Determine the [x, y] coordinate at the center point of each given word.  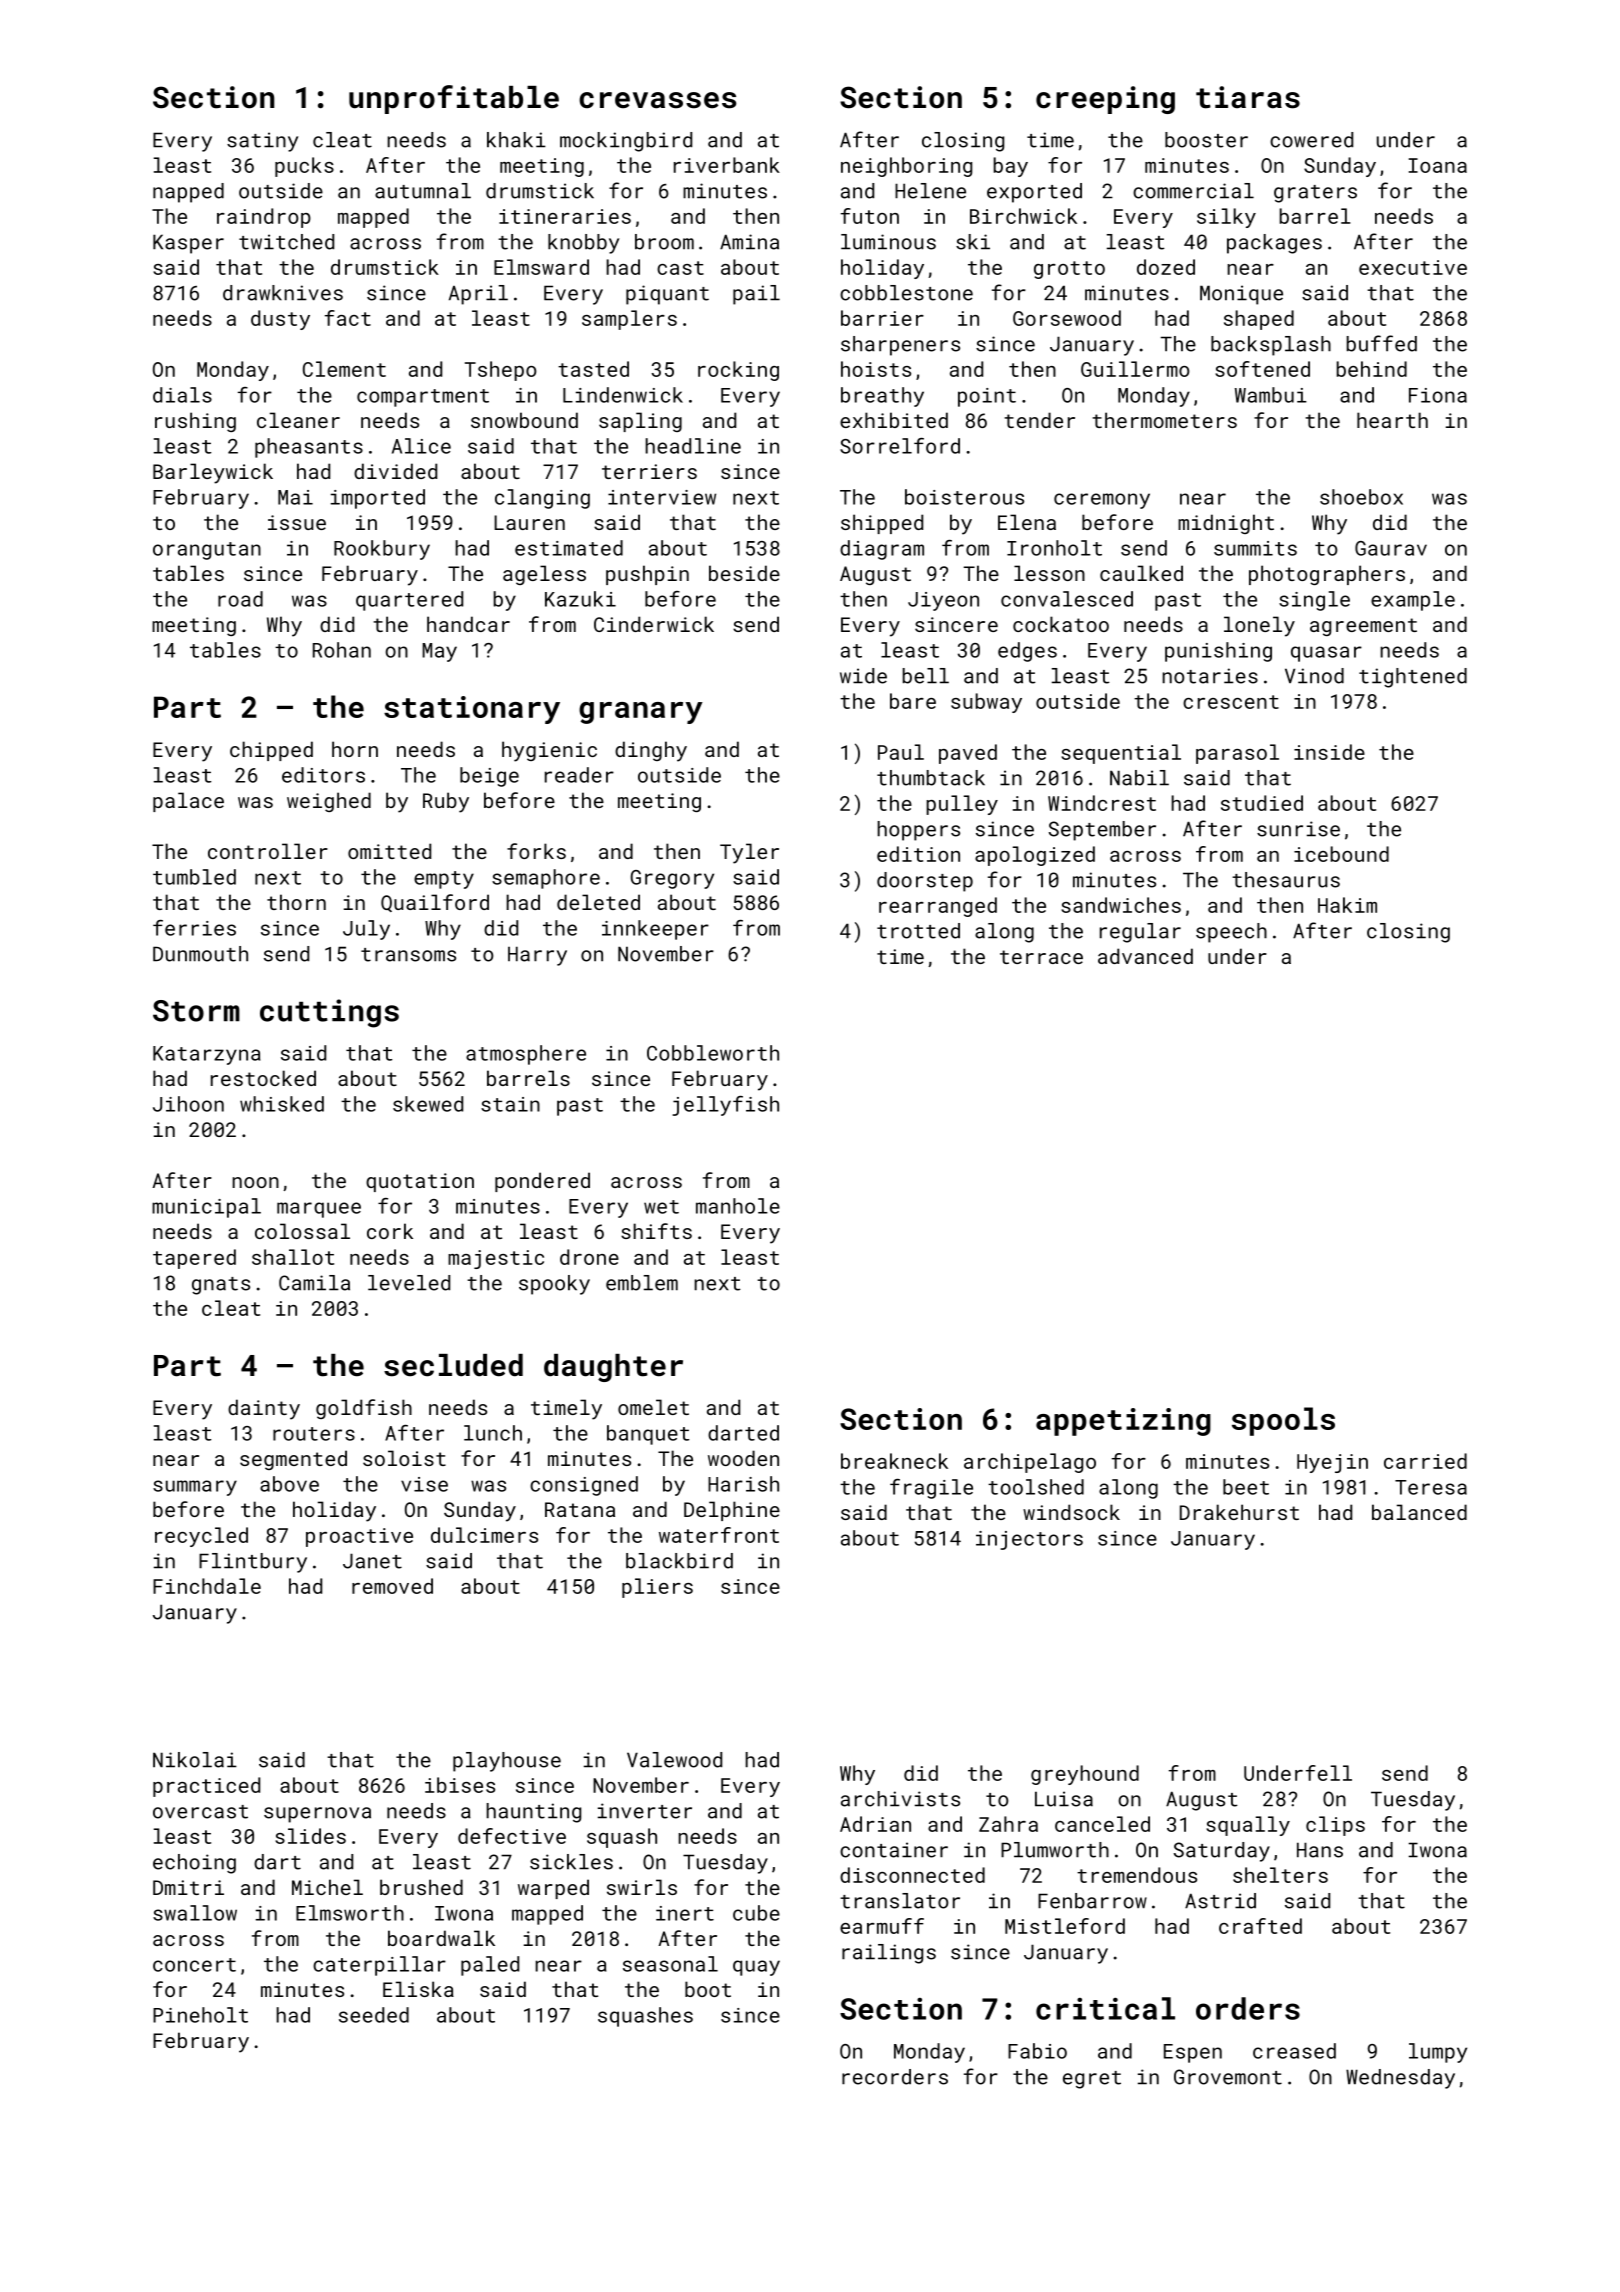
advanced [1145, 956]
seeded [374, 2015]
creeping [1105, 100]
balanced [1419, 1512]
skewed [428, 1104]
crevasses [657, 100]
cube [756, 1913]
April [478, 295]
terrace [1041, 957]
